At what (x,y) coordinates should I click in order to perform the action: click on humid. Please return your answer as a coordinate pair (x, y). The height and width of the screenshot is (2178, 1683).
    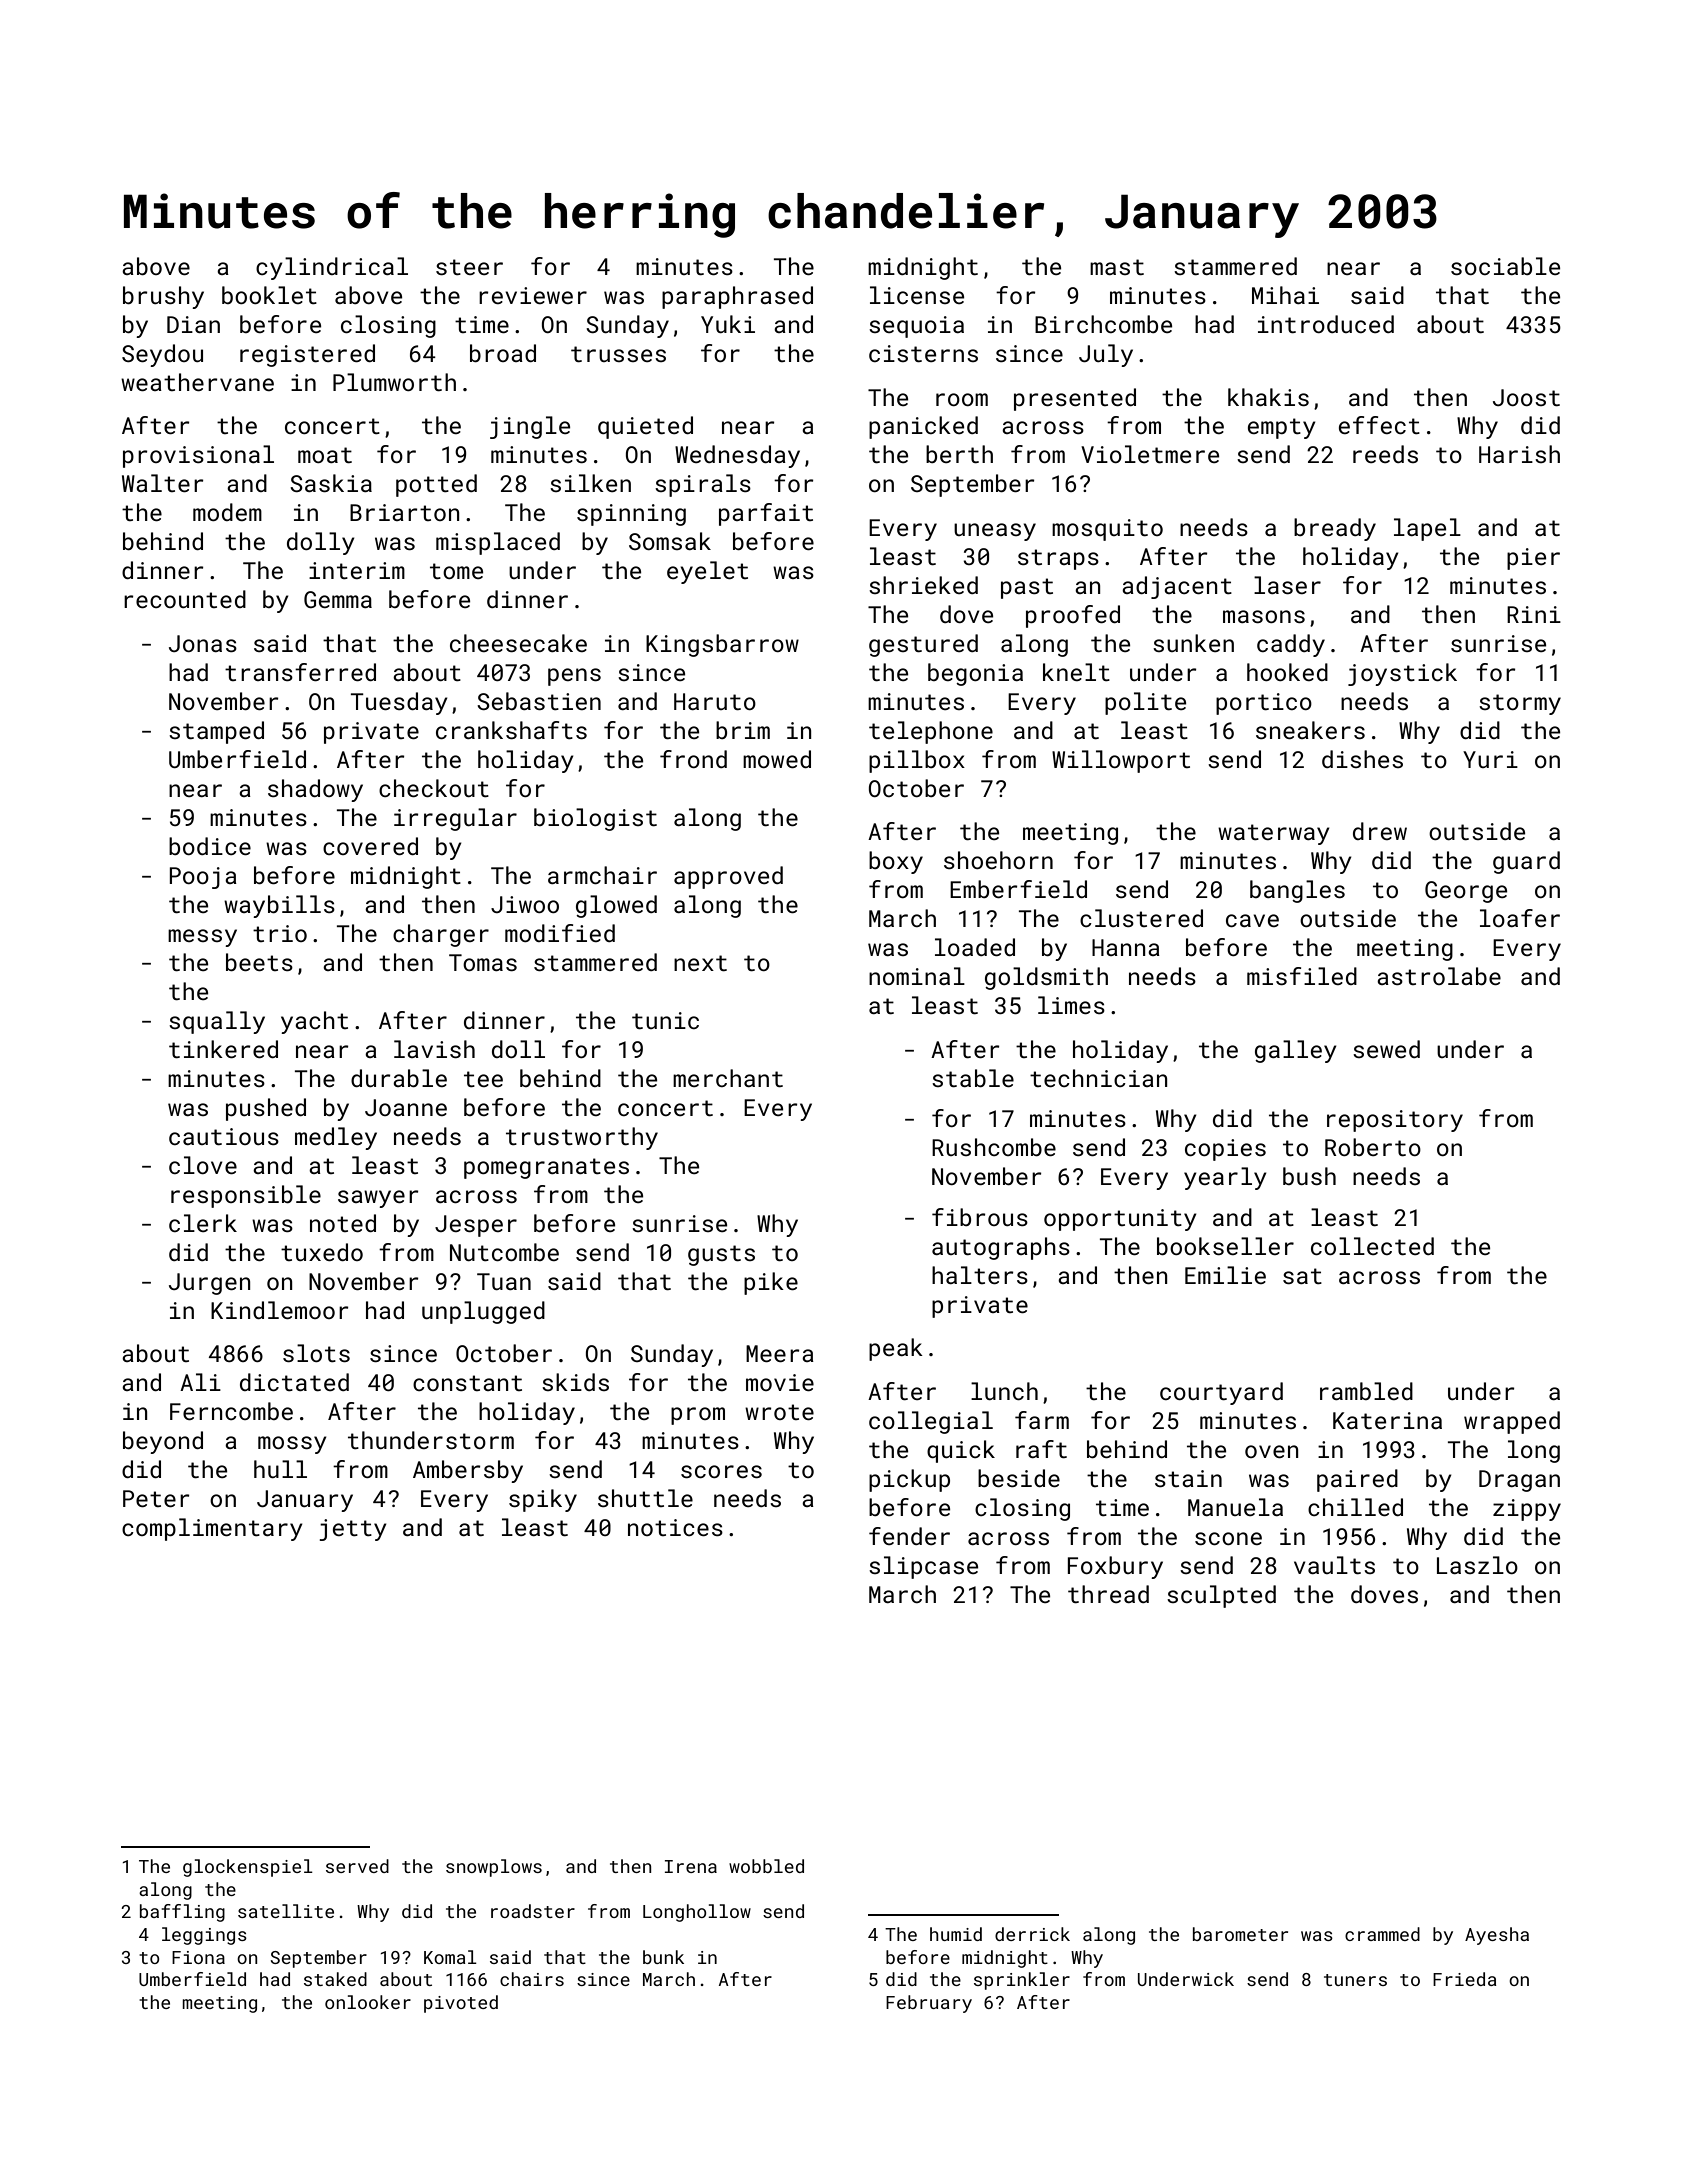
    Looking at the image, I should click on (956, 1934).
